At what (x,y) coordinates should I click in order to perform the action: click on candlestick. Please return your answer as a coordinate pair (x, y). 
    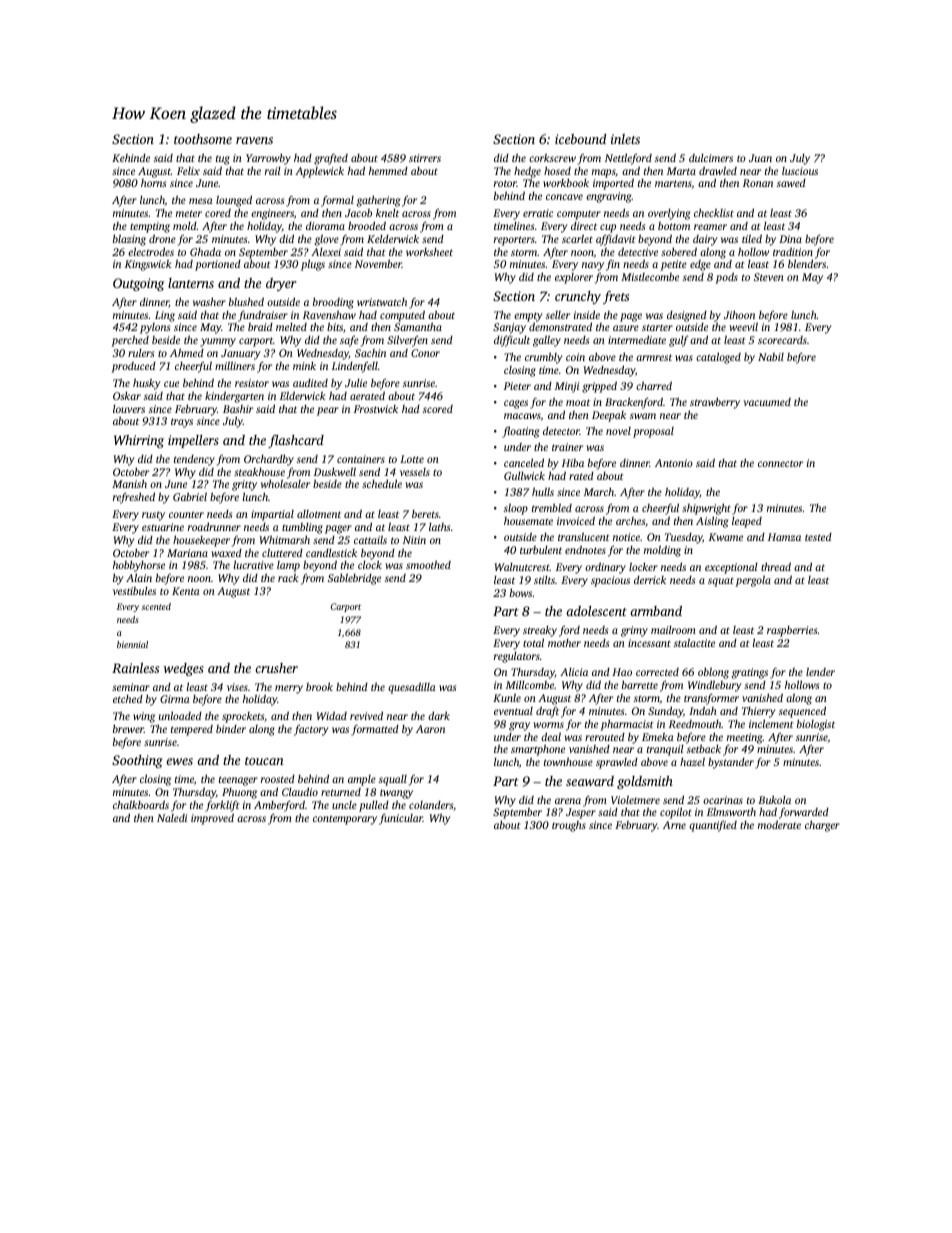
    Looking at the image, I should click on (331, 553).
